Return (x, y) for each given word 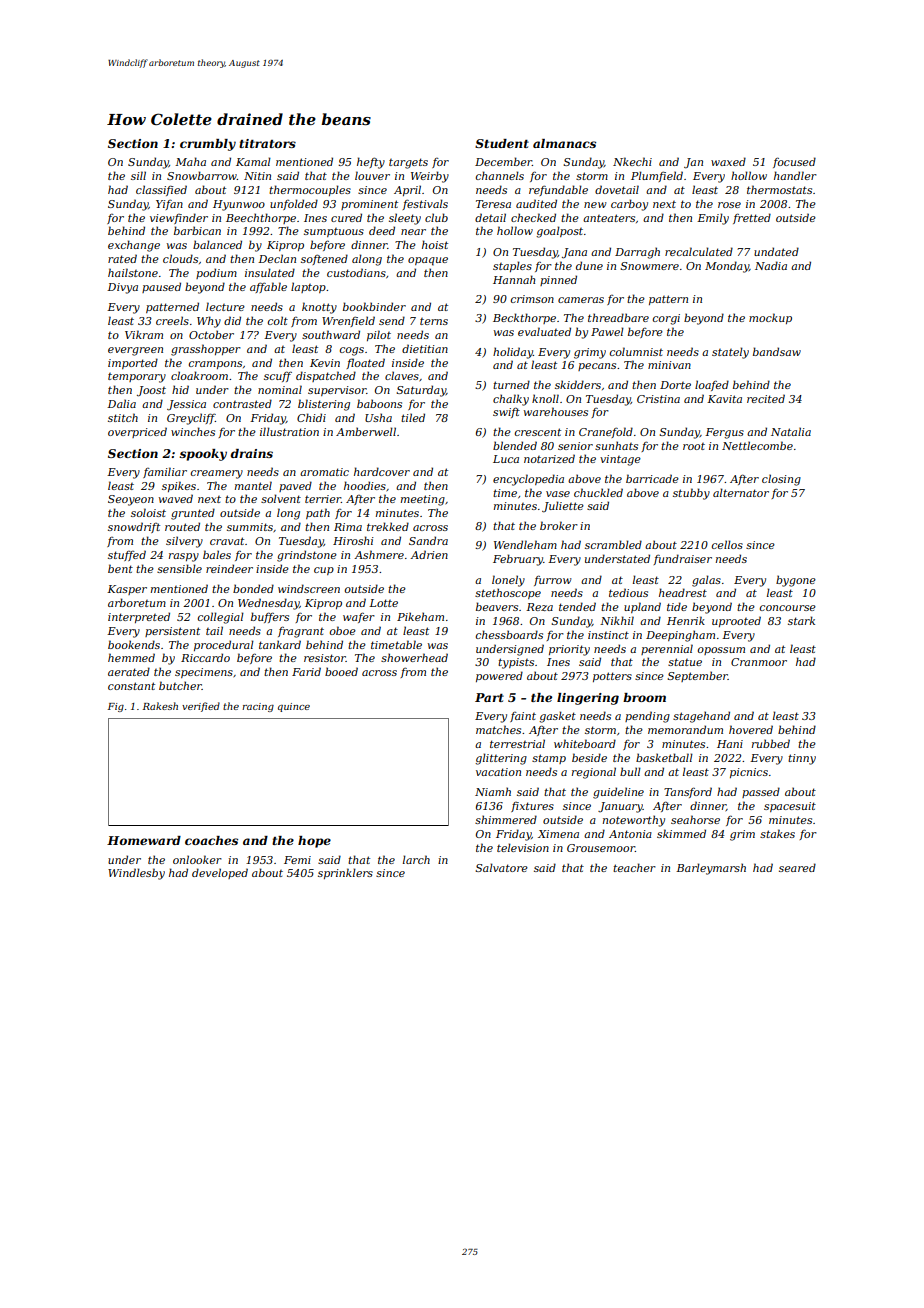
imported (133, 363)
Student (502, 143)
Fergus (724, 433)
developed (220, 873)
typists (516, 663)
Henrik (686, 620)
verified (201, 707)
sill (138, 175)
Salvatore (501, 867)
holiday (513, 353)
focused (794, 162)
